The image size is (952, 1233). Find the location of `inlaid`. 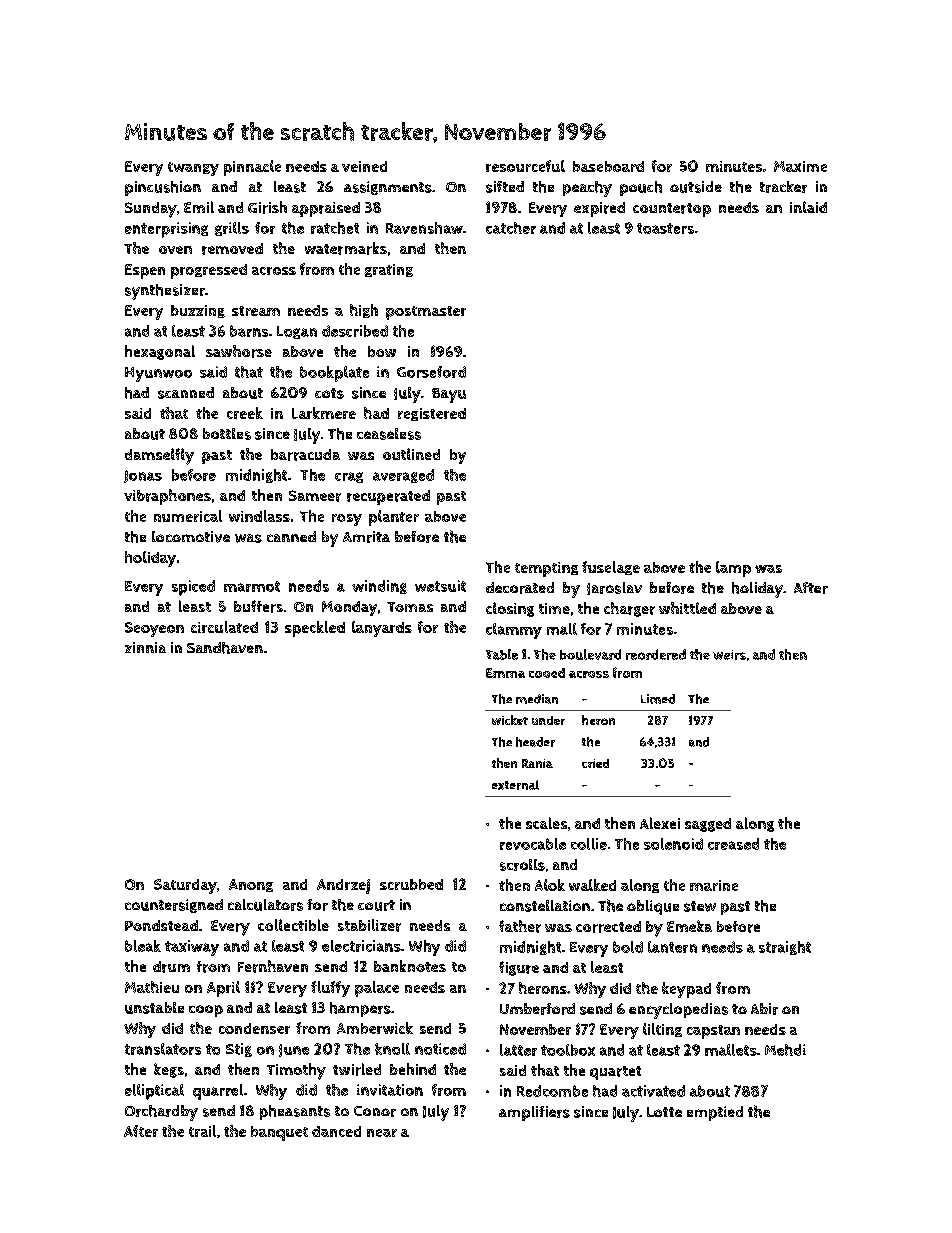

inlaid is located at coordinates (808, 207).
